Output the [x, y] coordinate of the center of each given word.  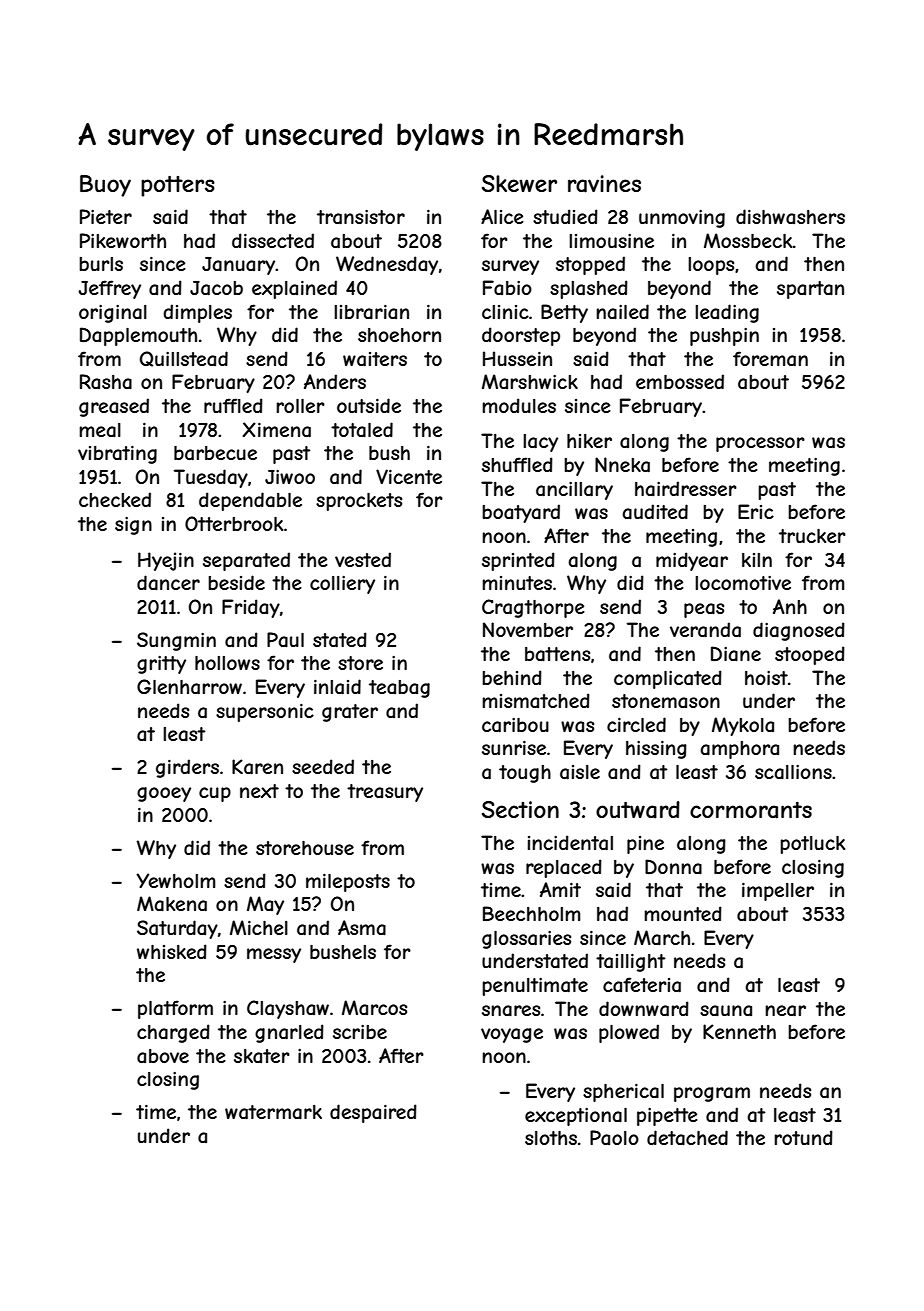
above [163, 1056]
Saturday [177, 929]
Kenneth [739, 1031]
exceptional [576, 1117]
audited [655, 512]
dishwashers [790, 216]
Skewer [519, 183]
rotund [803, 1137]
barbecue [215, 453]
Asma [362, 928]
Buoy [105, 186]
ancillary [574, 491]
